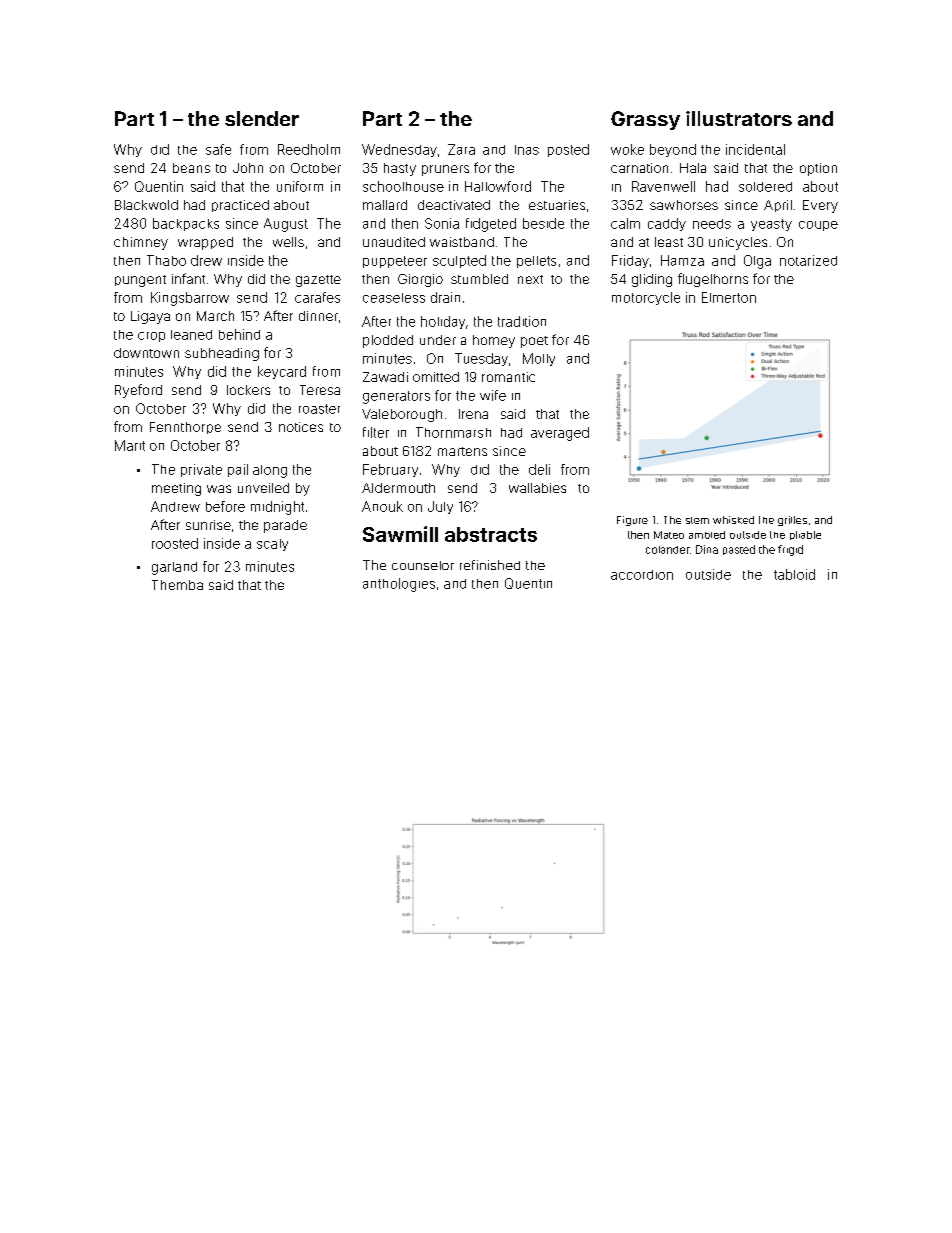  I want to click on Sawmill, so click(400, 534).
